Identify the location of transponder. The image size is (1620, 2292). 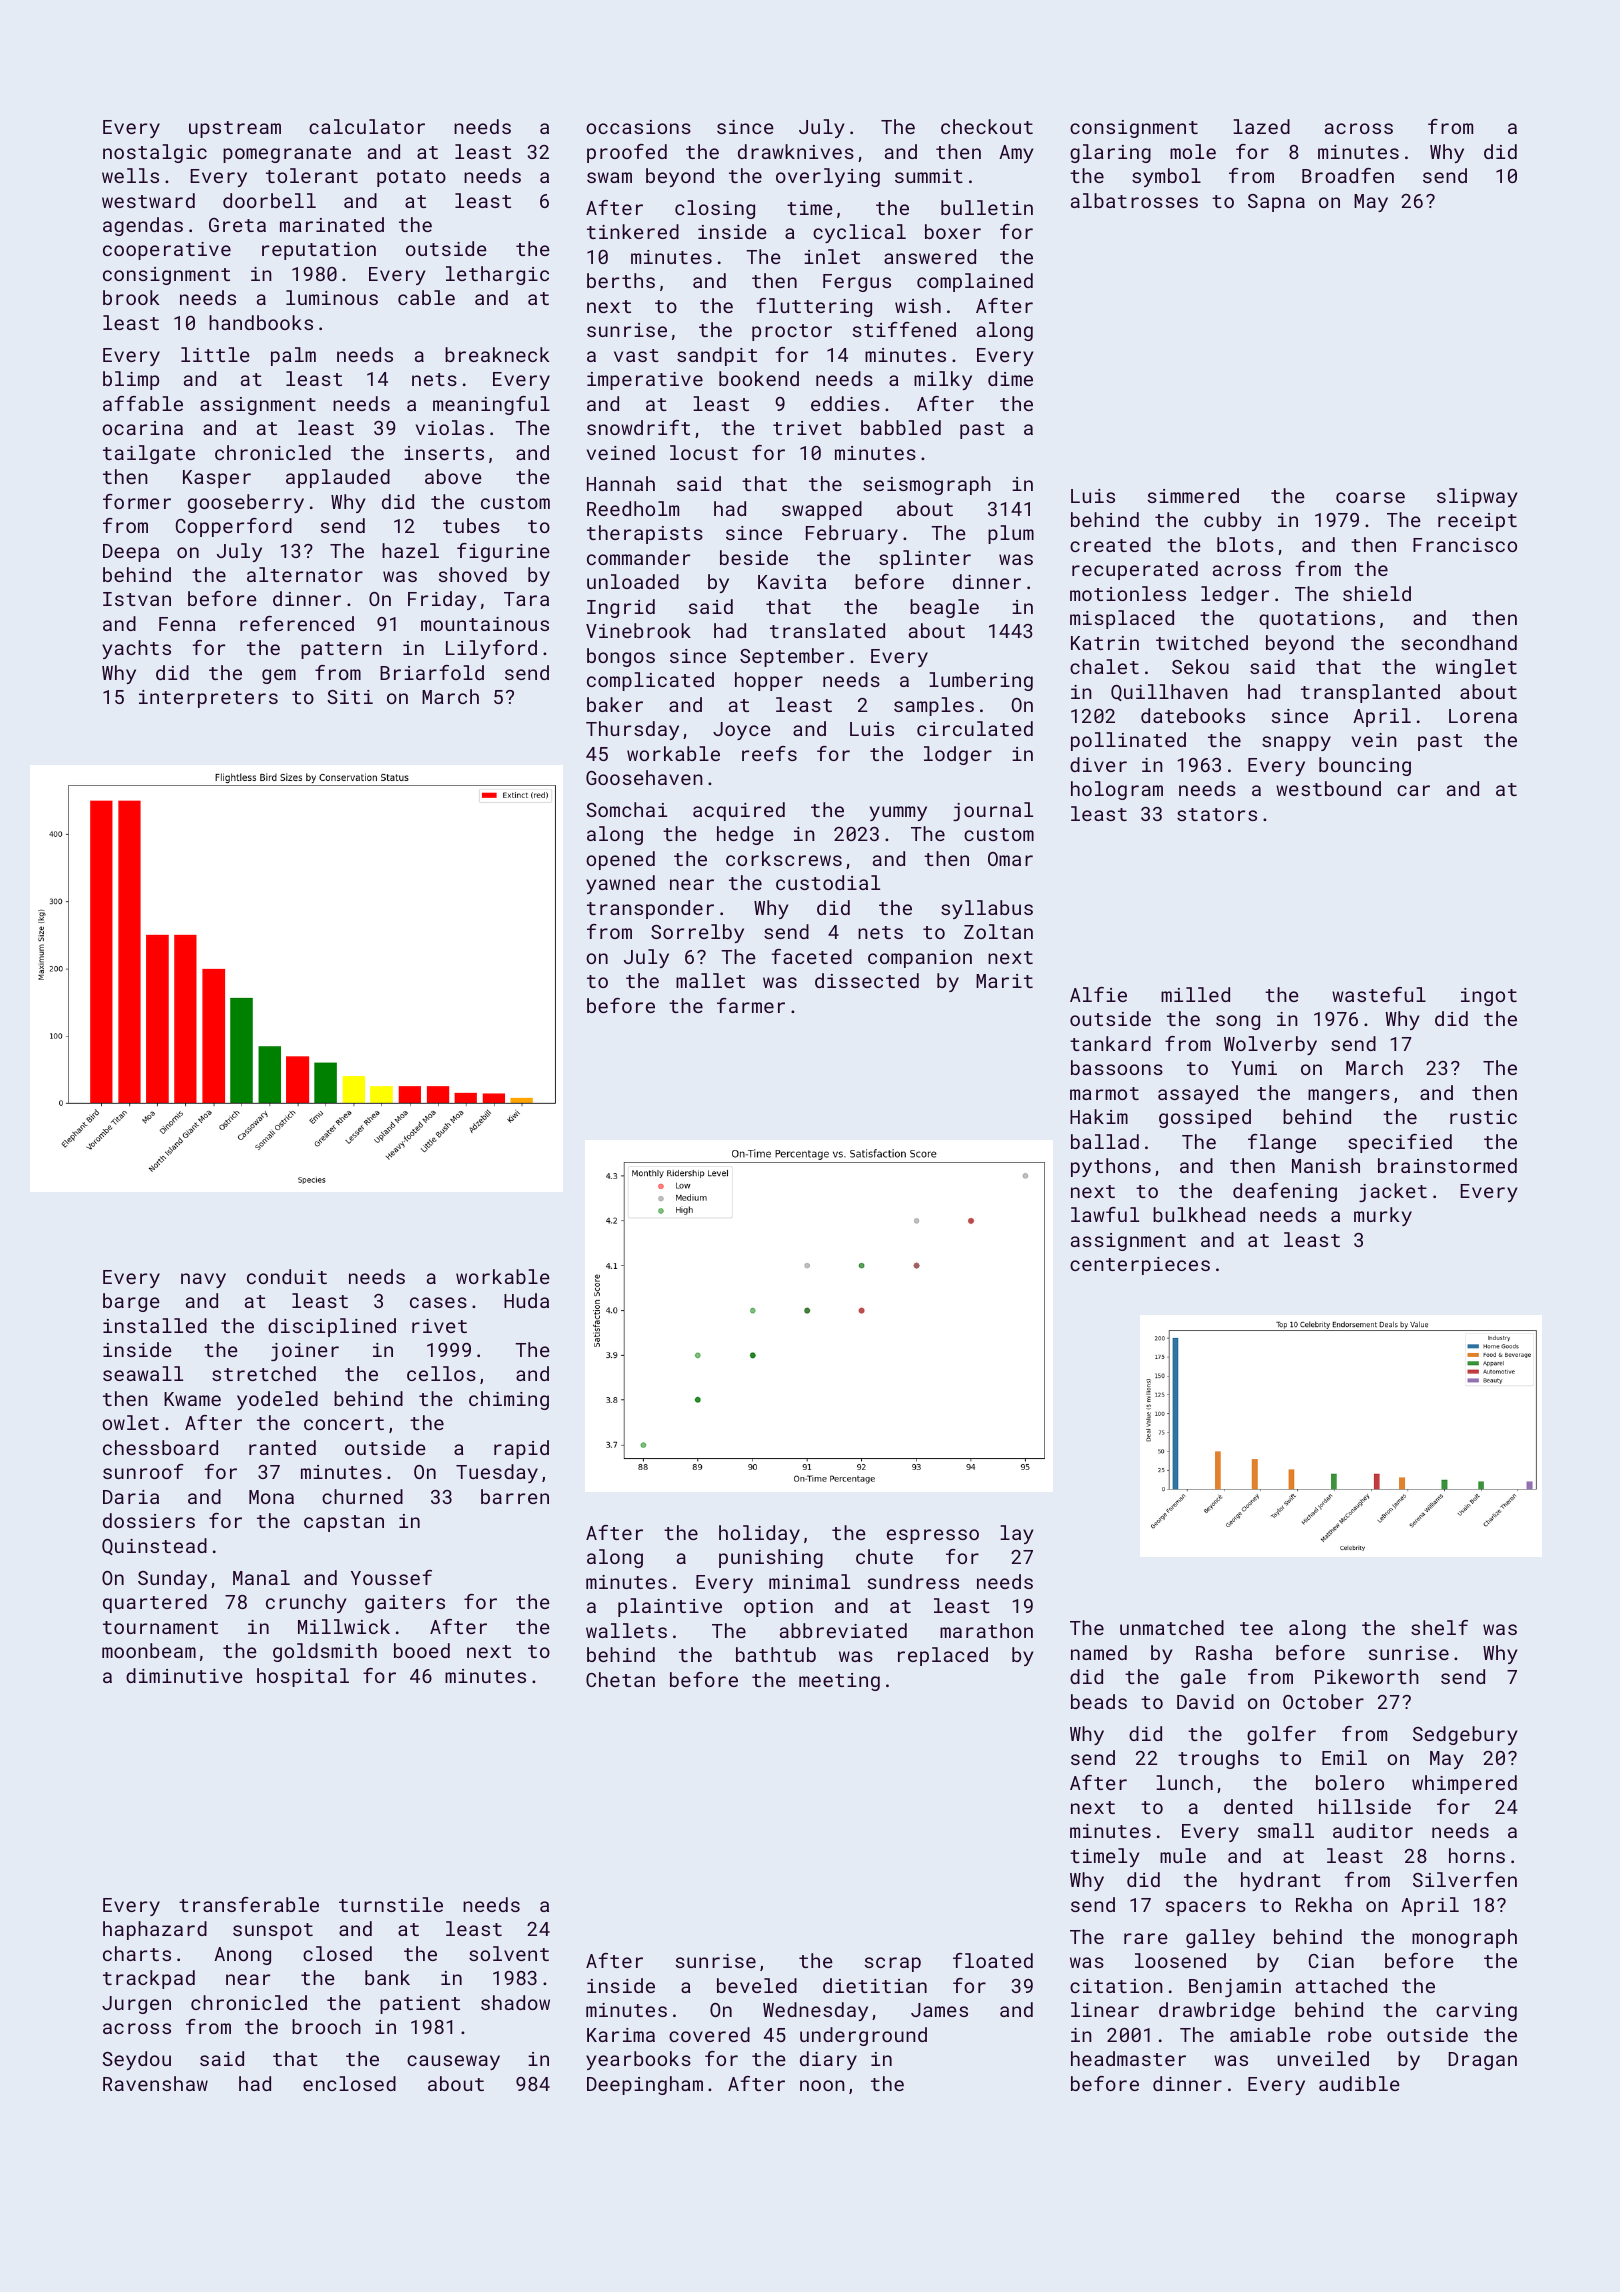
(650, 909).
